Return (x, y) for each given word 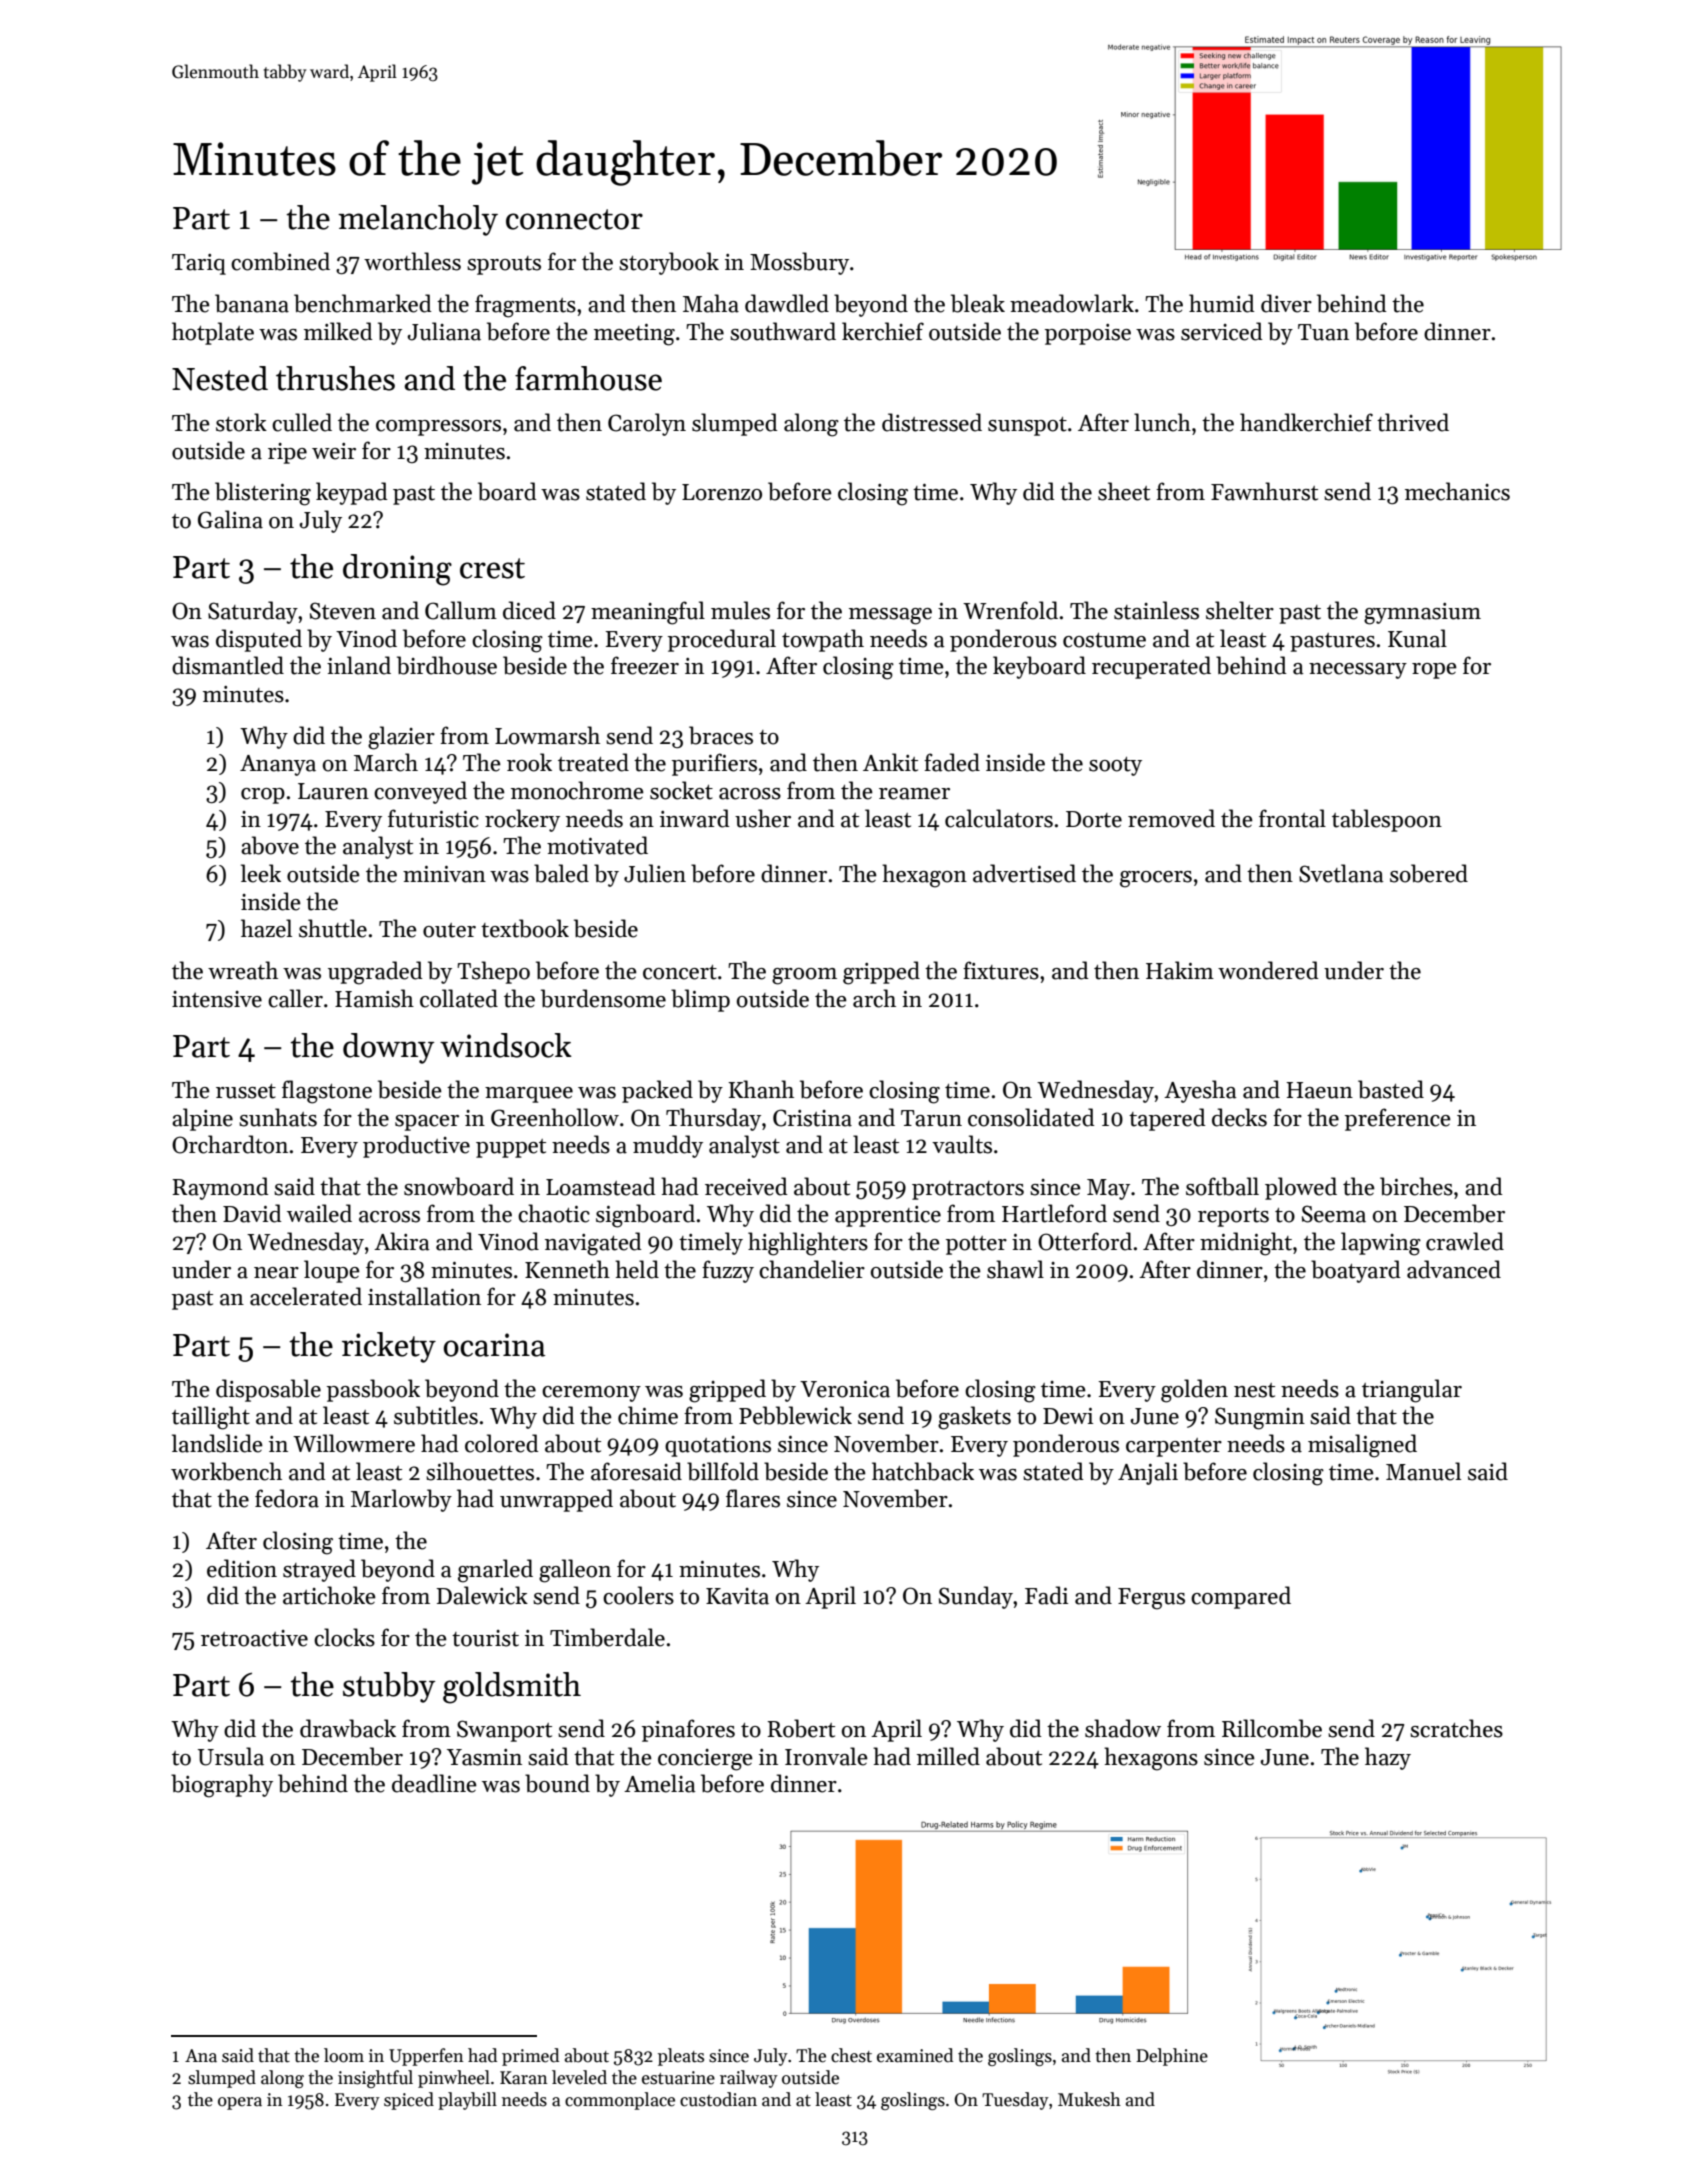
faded (952, 762)
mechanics (1457, 491)
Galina (230, 519)
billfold (723, 1471)
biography (222, 1786)
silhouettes (480, 1471)
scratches (1456, 1728)
